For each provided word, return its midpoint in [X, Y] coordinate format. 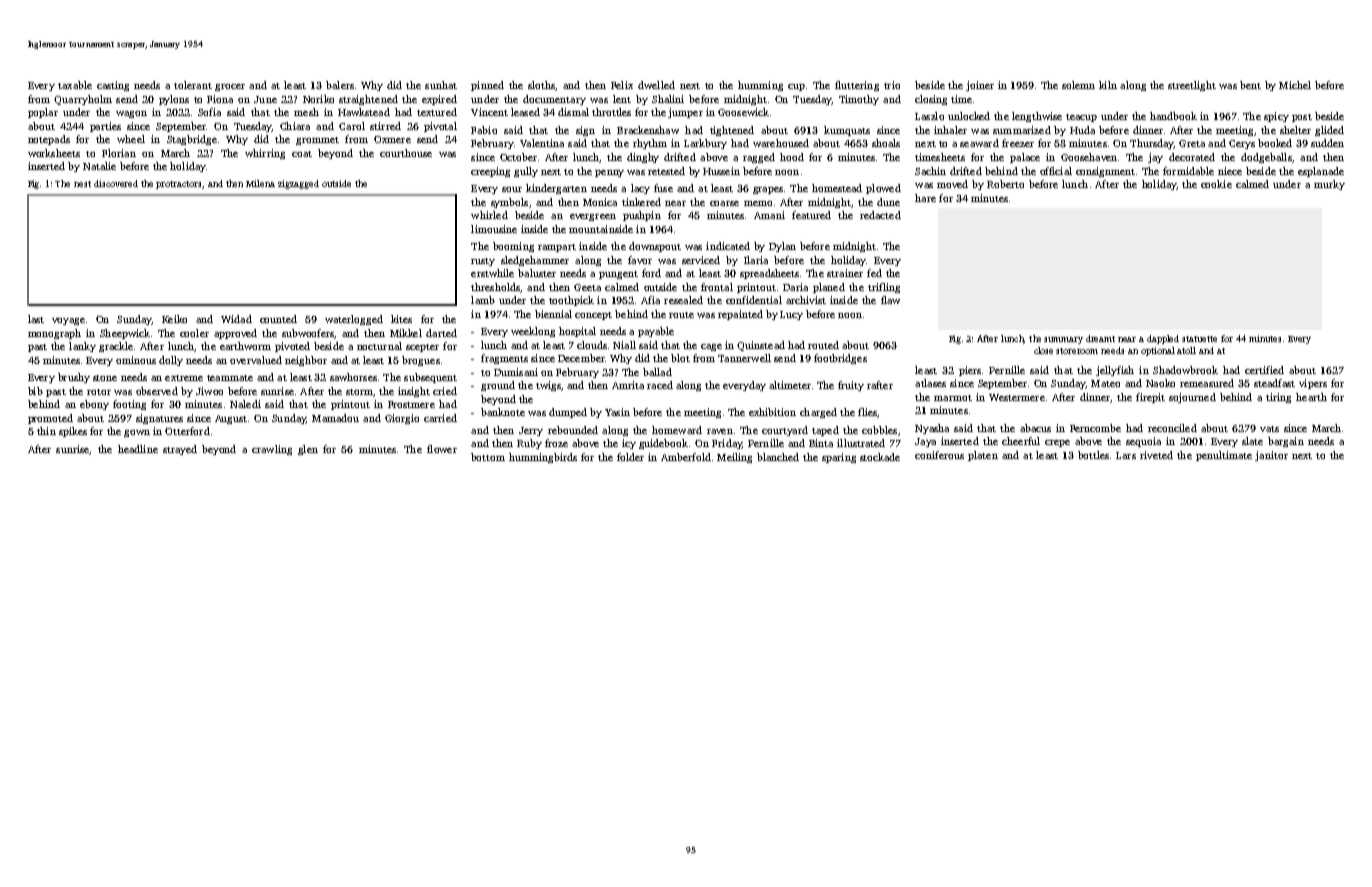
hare [925, 198]
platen [983, 456]
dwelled [656, 85]
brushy [74, 378]
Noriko [318, 99]
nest [82, 184]
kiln [1108, 85]
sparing [839, 458]
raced [660, 385]
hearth [1311, 397]
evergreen [593, 217]
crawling [272, 450]
